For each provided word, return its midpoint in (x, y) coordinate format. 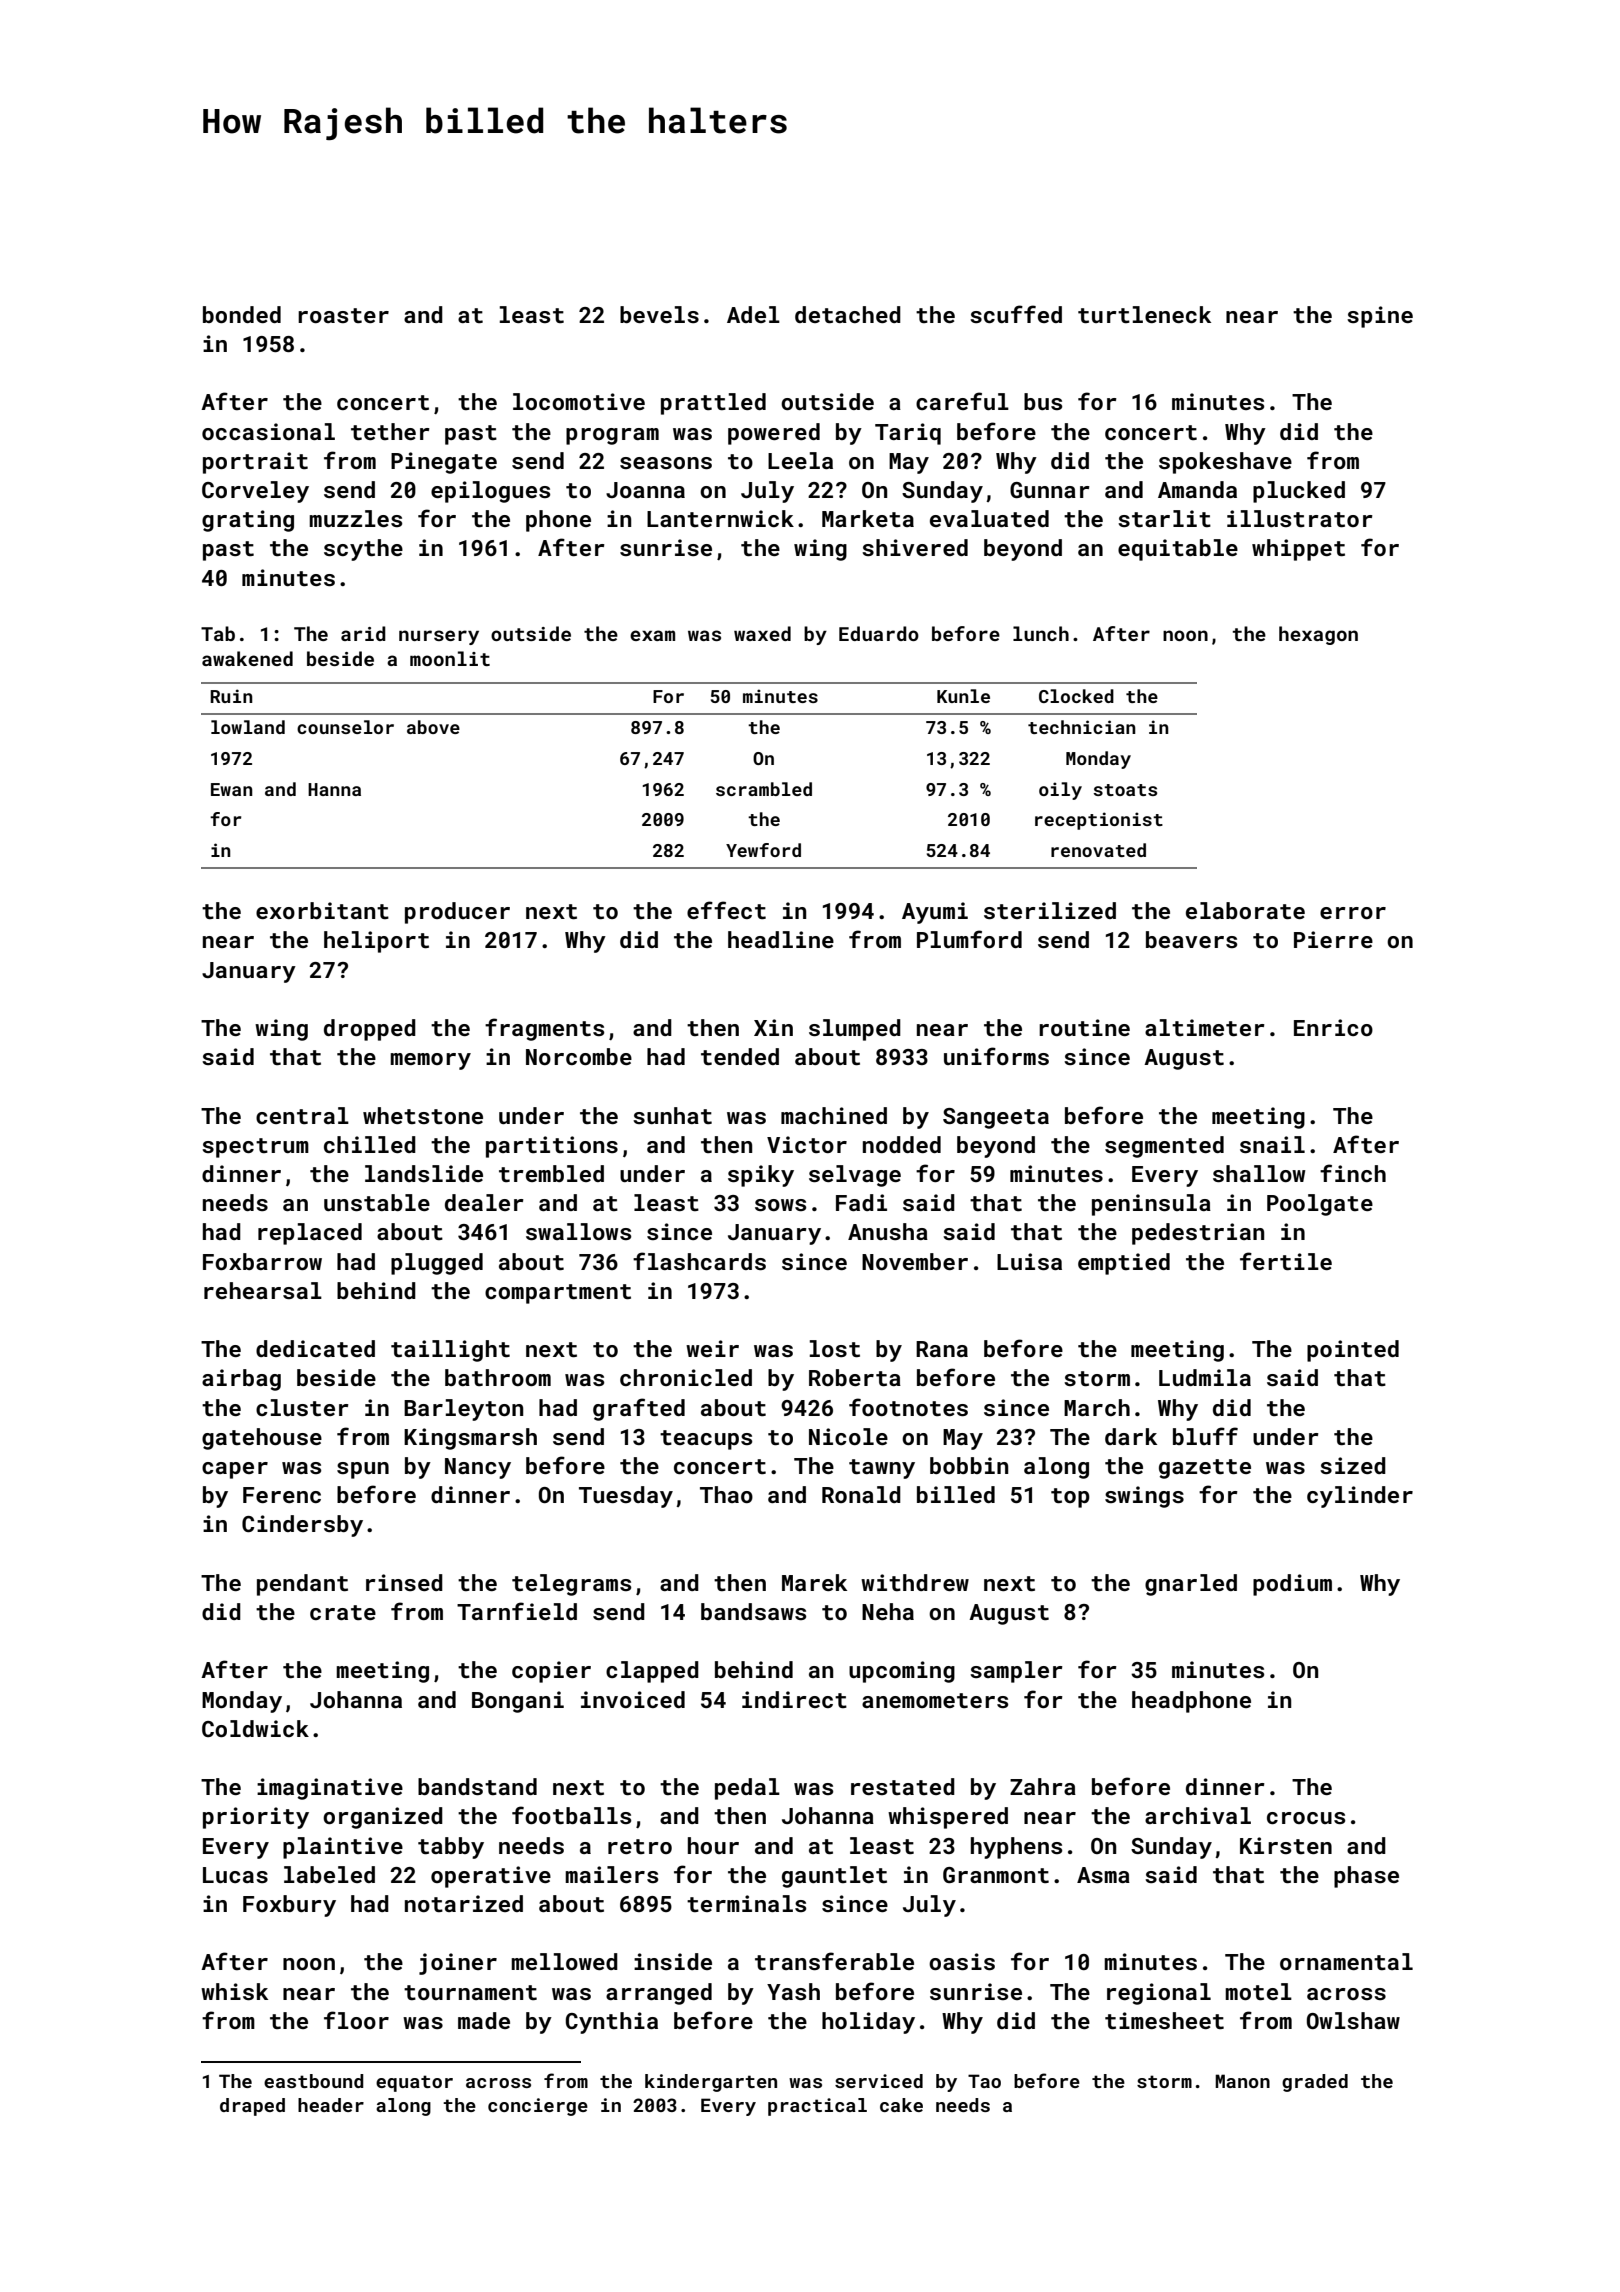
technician (1082, 727)
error (1353, 913)
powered (774, 434)
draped (252, 2107)
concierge (538, 2107)
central (302, 1115)
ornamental (1346, 1961)
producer (457, 913)
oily (1060, 791)
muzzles (355, 518)
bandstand (477, 1786)
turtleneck (1144, 314)
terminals (746, 1903)
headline (781, 939)
